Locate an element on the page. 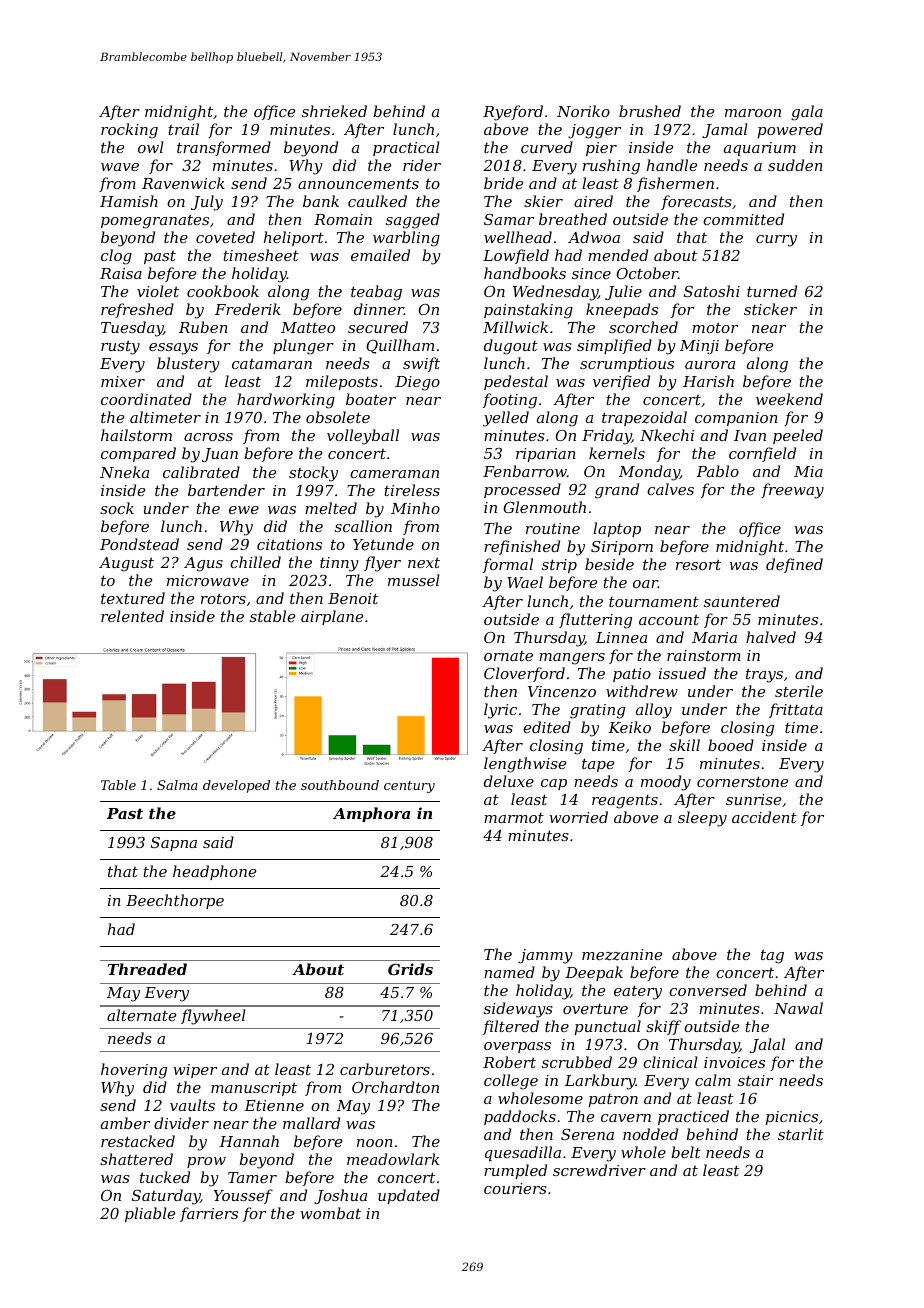  turned is located at coordinates (772, 291).
